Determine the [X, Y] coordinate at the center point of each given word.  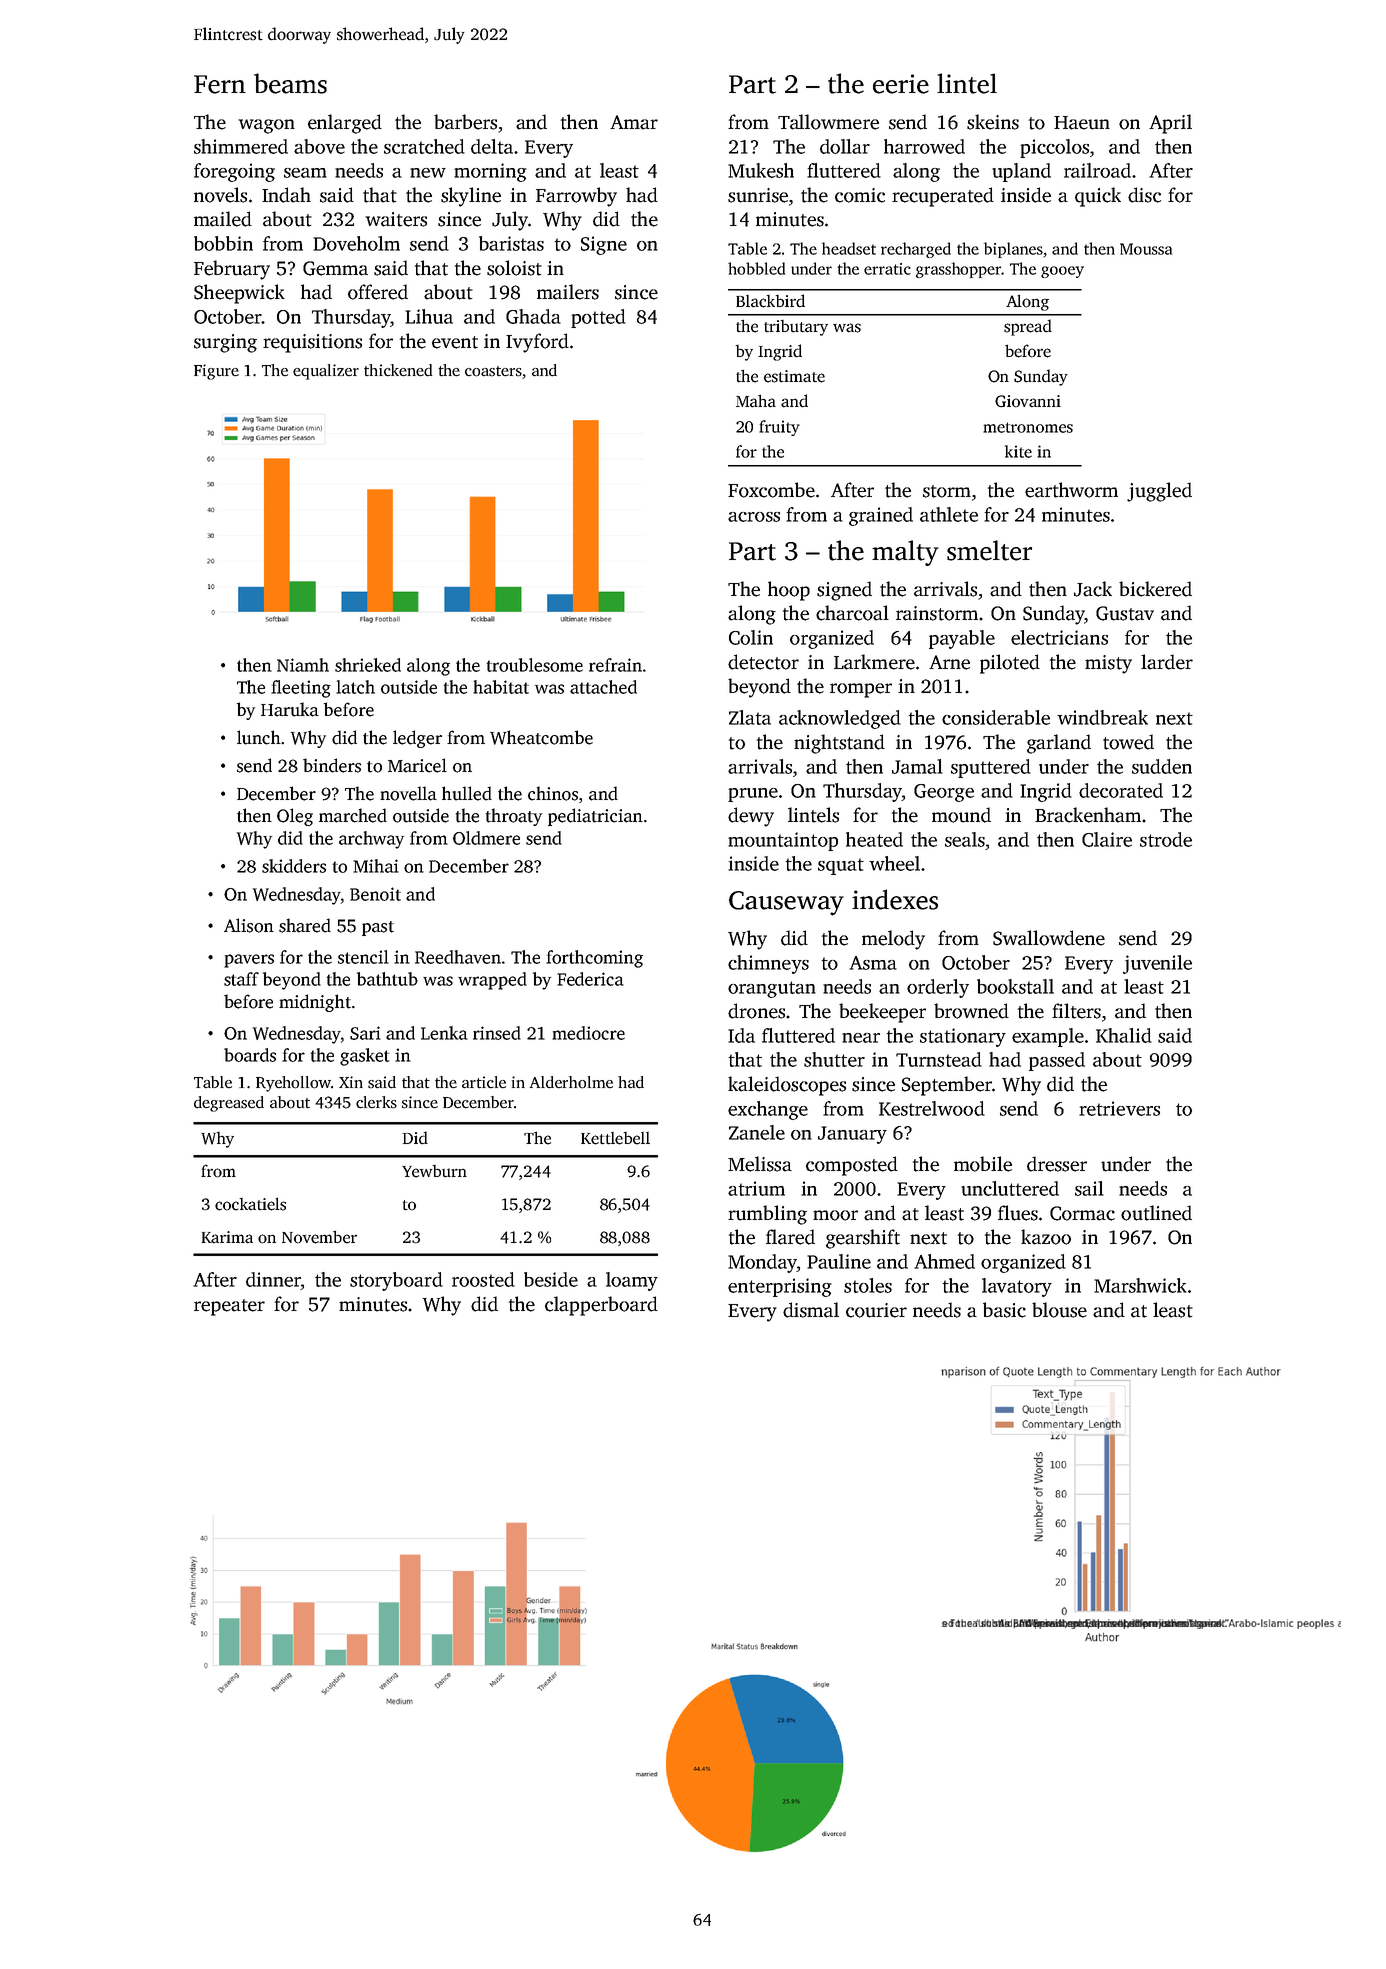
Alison [249, 925]
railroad [1097, 170]
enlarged [345, 124]
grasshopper [958, 270]
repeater [229, 1307]
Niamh [303, 665]
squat [841, 866]
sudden [1162, 766]
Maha [756, 401]
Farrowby [576, 197]
